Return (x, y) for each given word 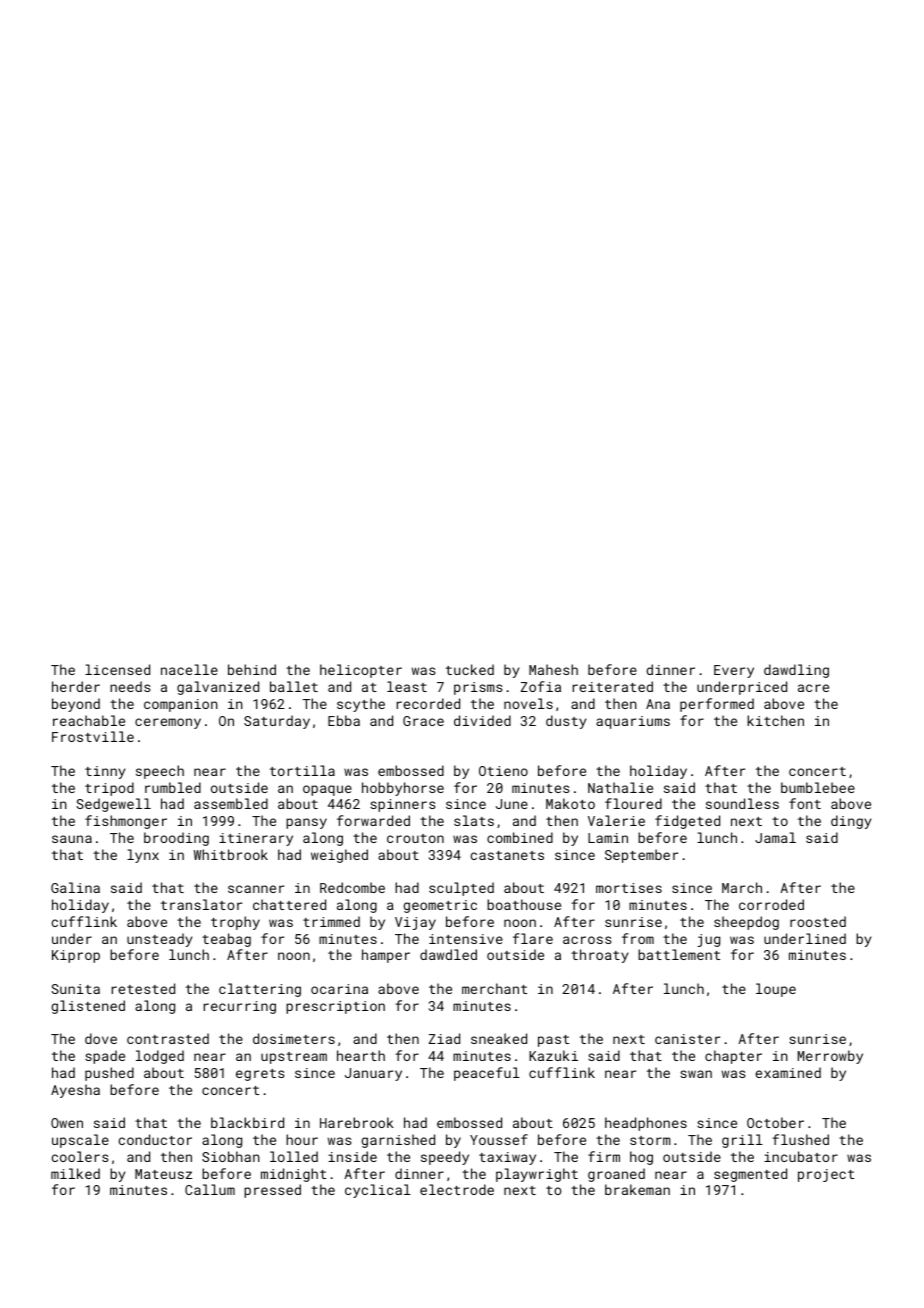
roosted (818, 921)
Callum (210, 1189)
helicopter (361, 671)
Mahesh (553, 669)
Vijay (415, 923)
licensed (117, 669)
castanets (507, 855)
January (373, 1074)
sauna (72, 839)
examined (788, 1072)
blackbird (247, 1122)
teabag (226, 940)
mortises (629, 888)
